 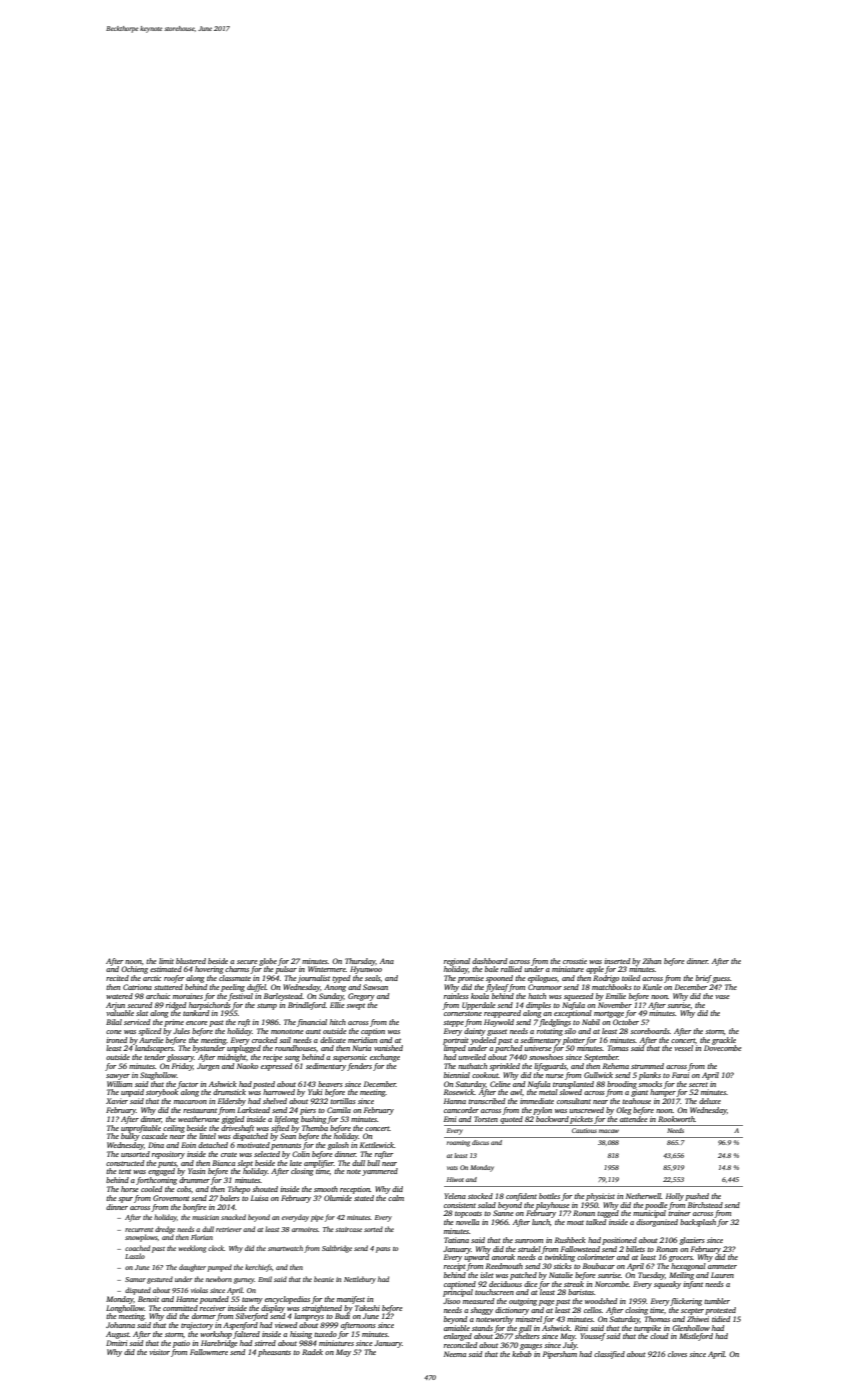 What do you see at coordinates (268, 962) in the screenshot?
I see `globe` at bounding box center [268, 962].
